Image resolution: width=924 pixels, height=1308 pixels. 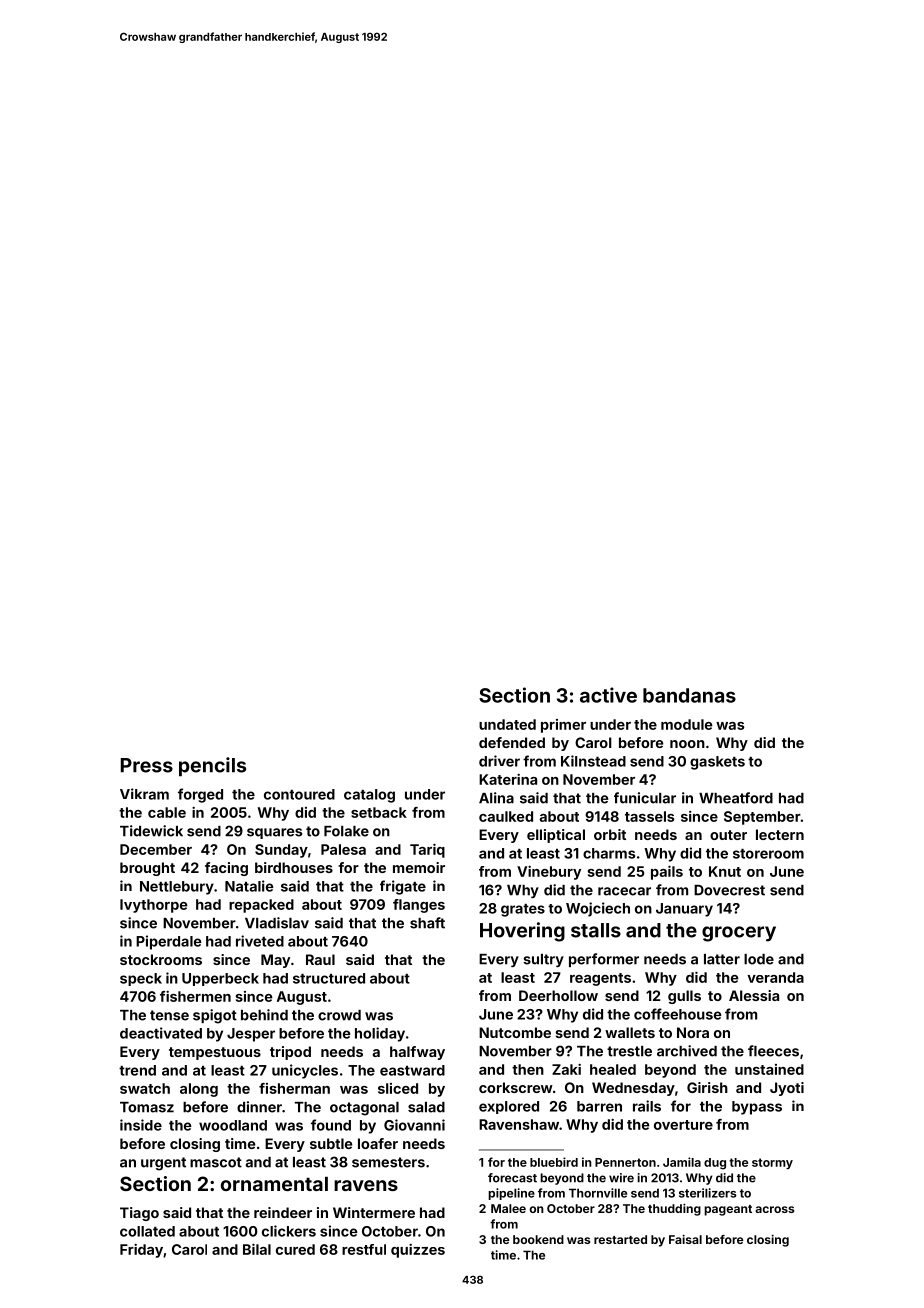 I want to click on Nora, so click(x=693, y=1032).
